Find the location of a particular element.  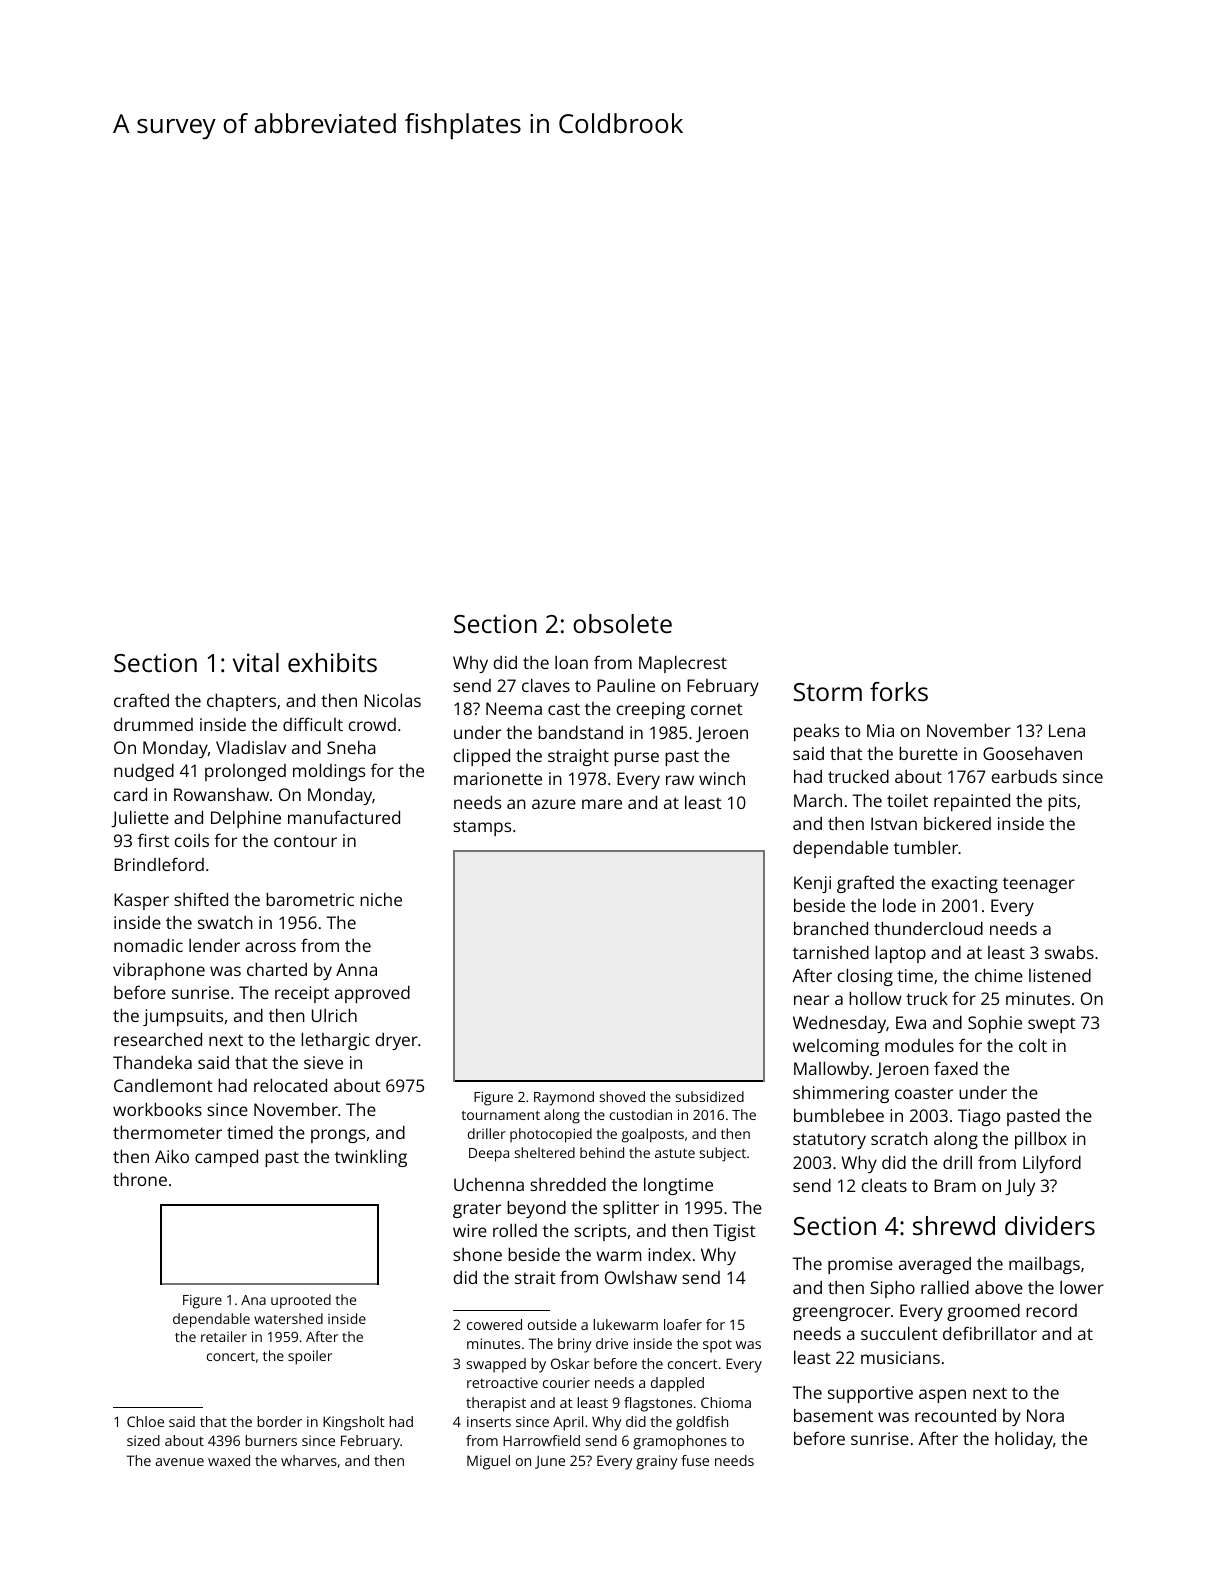

throne is located at coordinates (140, 1179).
